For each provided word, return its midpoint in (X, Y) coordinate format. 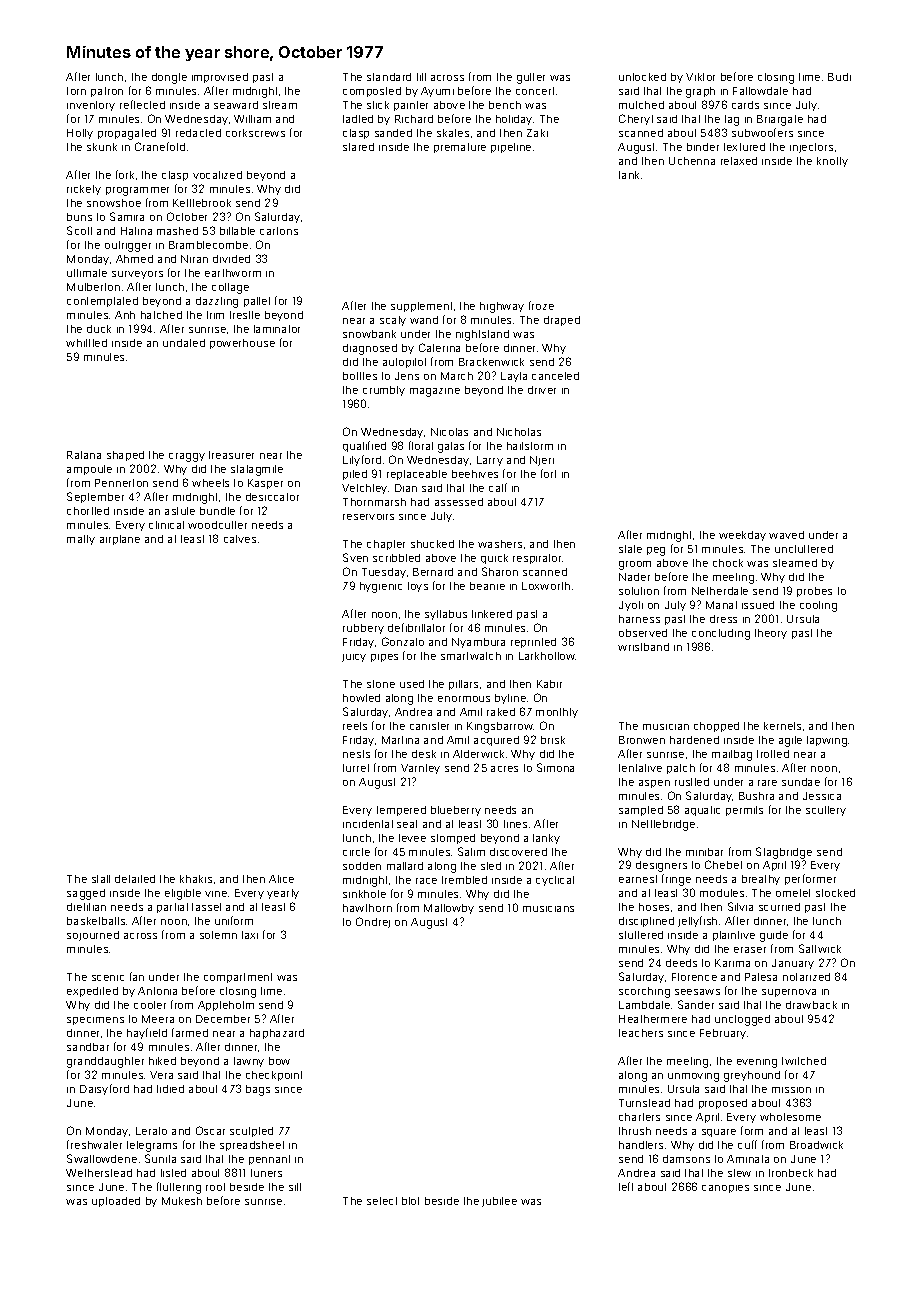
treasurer (231, 455)
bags (258, 1090)
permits (744, 811)
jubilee (499, 1202)
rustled (692, 782)
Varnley (420, 769)
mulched (641, 105)
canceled (555, 376)
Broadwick (816, 1145)
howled (361, 698)
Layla (514, 377)
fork (125, 174)
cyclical (555, 881)
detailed (135, 879)
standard (389, 77)
